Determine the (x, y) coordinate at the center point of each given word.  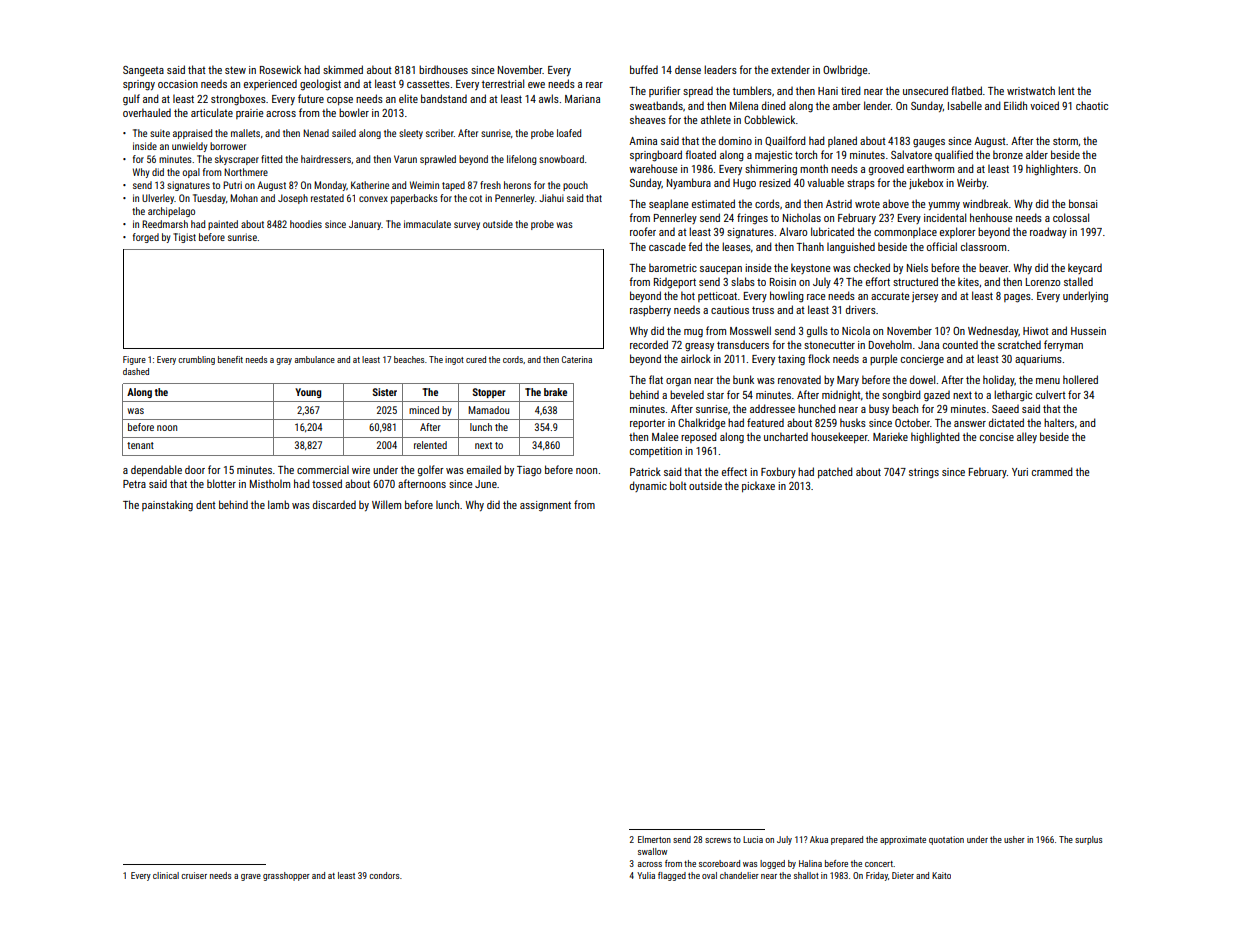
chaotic (1092, 105)
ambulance (315, 359)
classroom (983, 246)
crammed (1052, 471)
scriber (440, 133)
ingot (454, 360)
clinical (166, 875)
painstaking (167, 506)
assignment (545, 506)
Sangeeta (143, 71)
